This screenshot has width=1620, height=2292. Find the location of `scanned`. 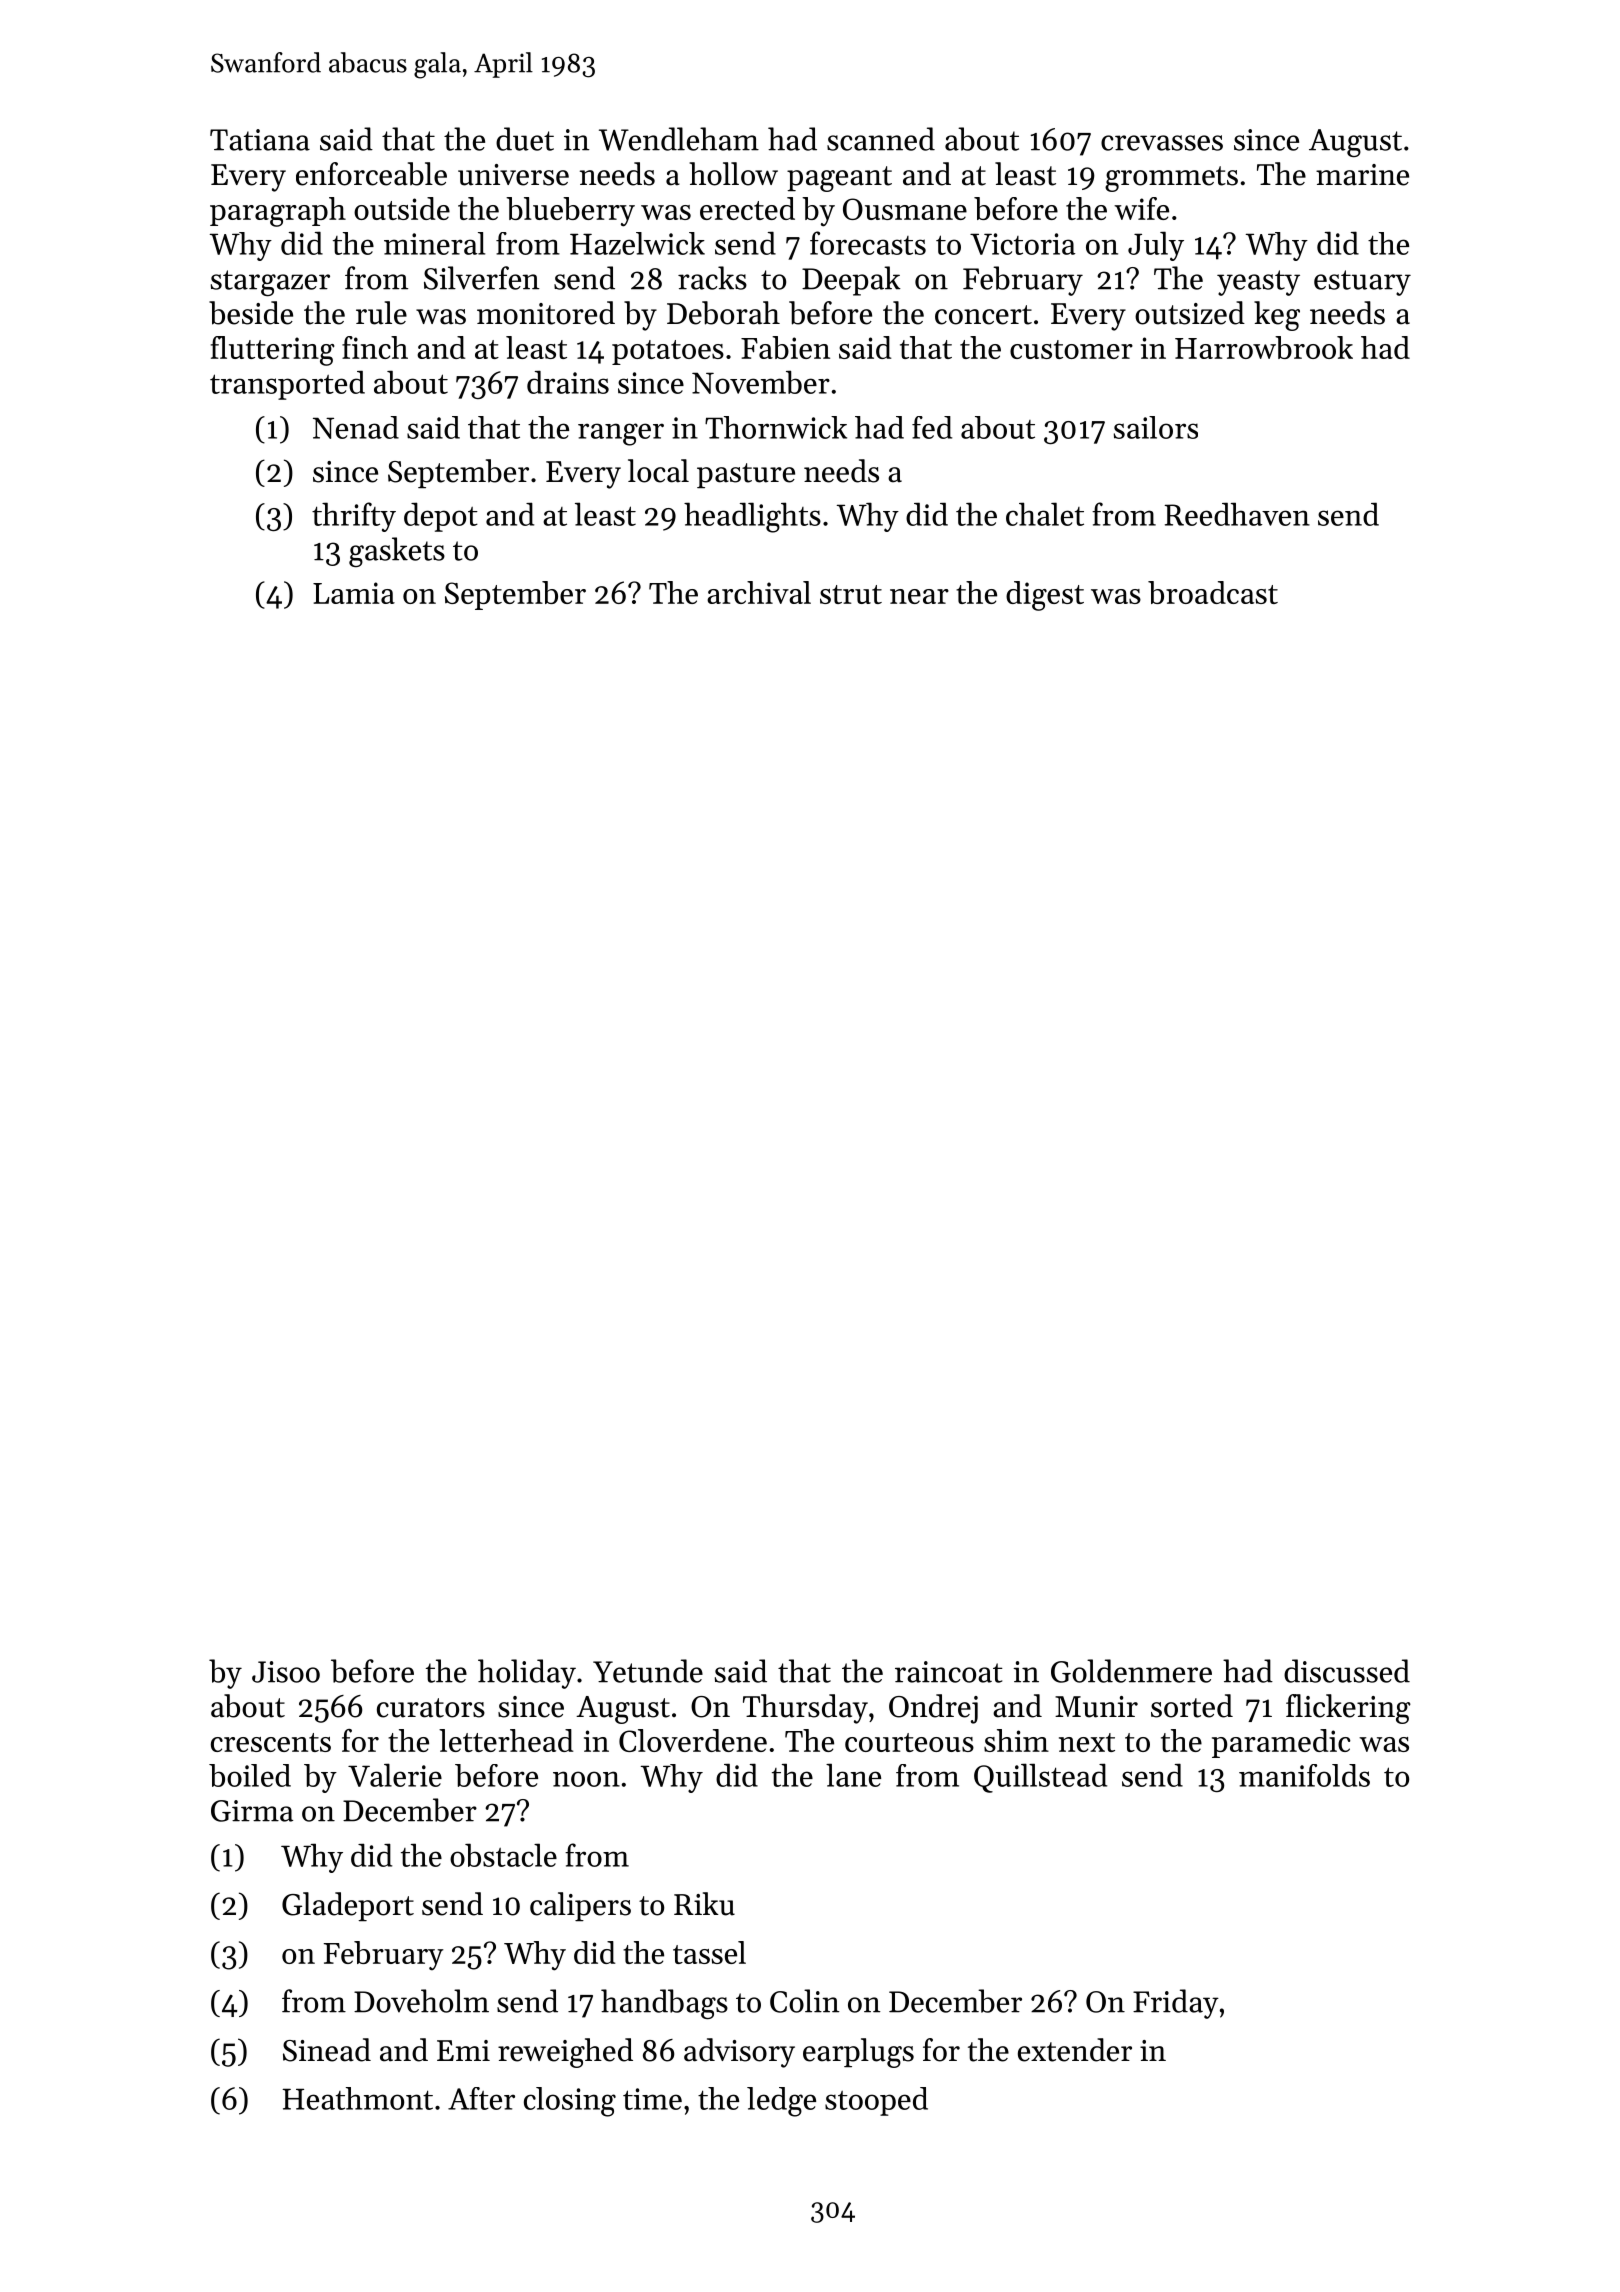

scanned is located at coordinates (881, 139).
